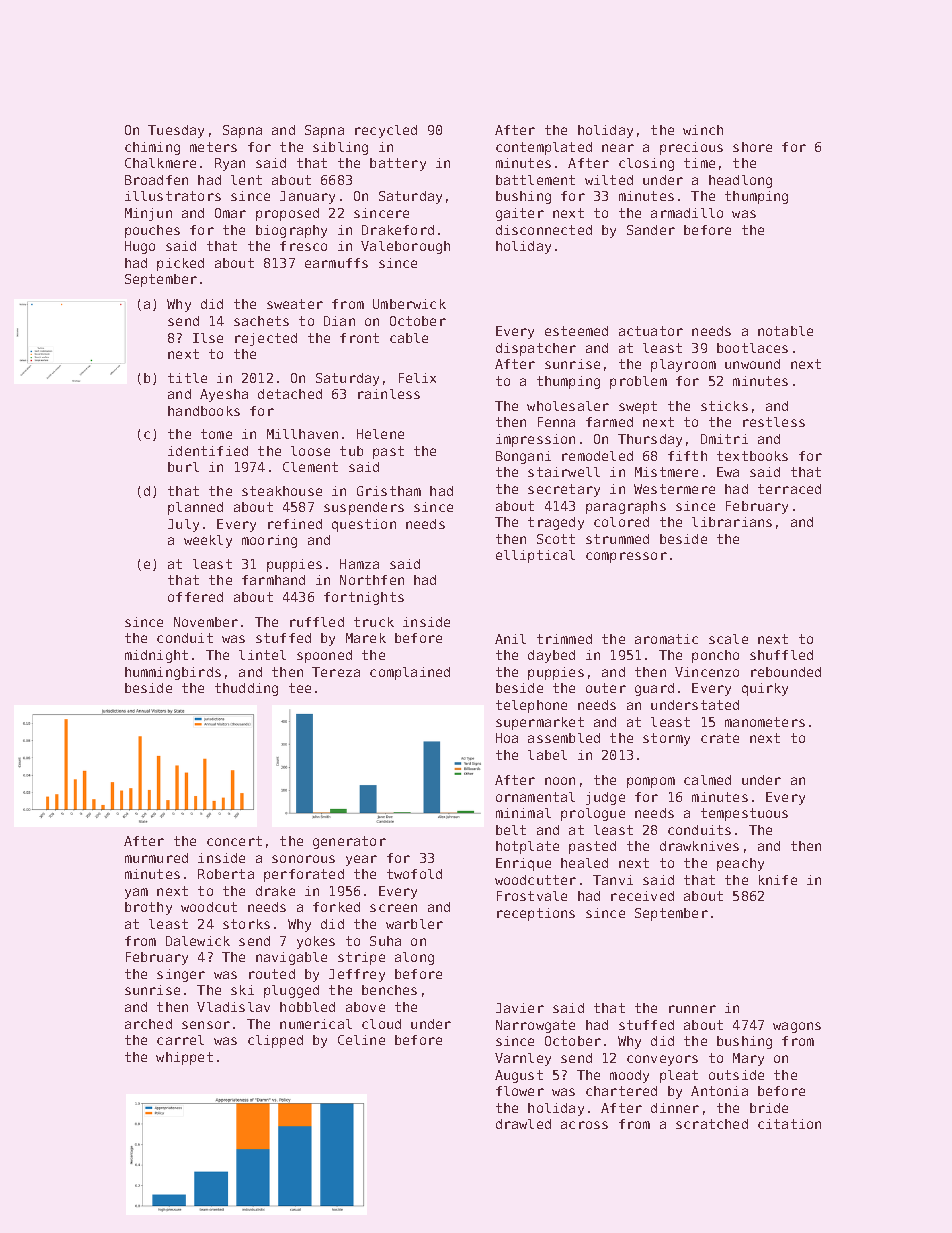 This screenshot has width=952, height=1233. What do you see at coordinates (752, 147) in the screenshot?
I see `shore` at bounding box center [752, 147].
